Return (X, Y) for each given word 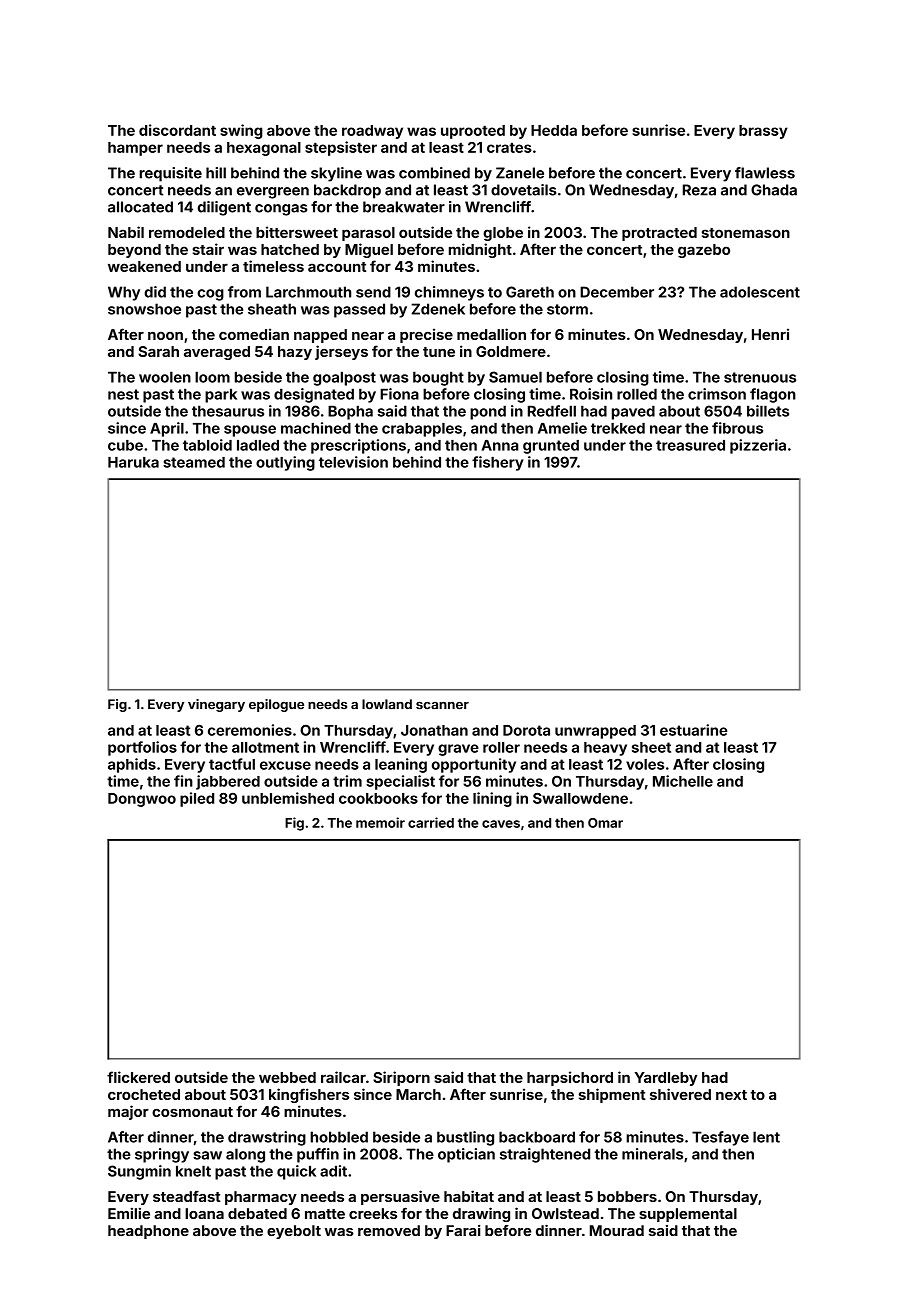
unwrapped (595, 732)
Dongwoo (142, 800)
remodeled (187, 232)
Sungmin (139, 1172)
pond (488, 412)
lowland (387, 704)
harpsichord (570, 1078)
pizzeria (758, 446)
